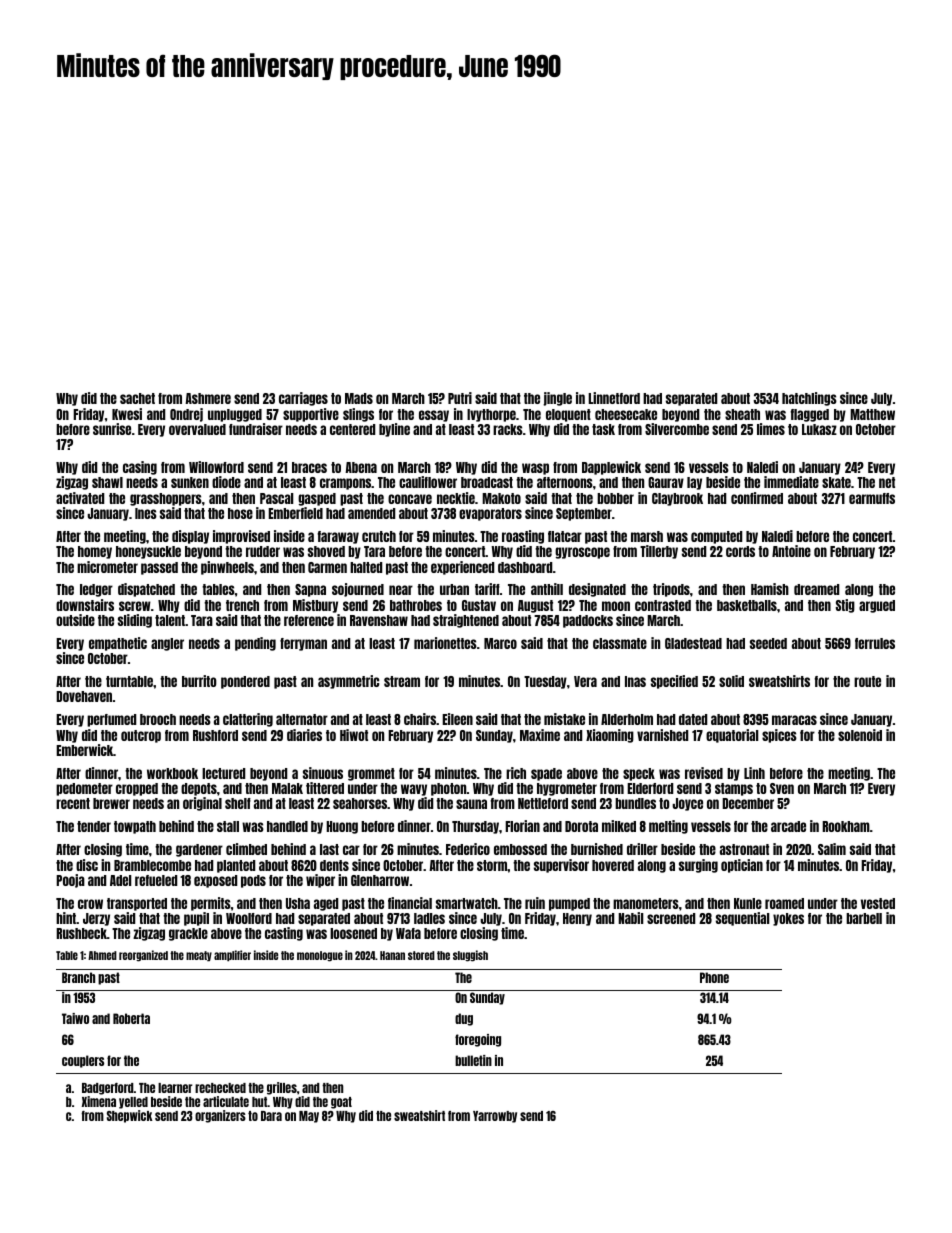 This page has width=952, height=1233. What do you see at coordinates (784, 903) in the page?
I see `roamed` at bounding box center [784, 903].
